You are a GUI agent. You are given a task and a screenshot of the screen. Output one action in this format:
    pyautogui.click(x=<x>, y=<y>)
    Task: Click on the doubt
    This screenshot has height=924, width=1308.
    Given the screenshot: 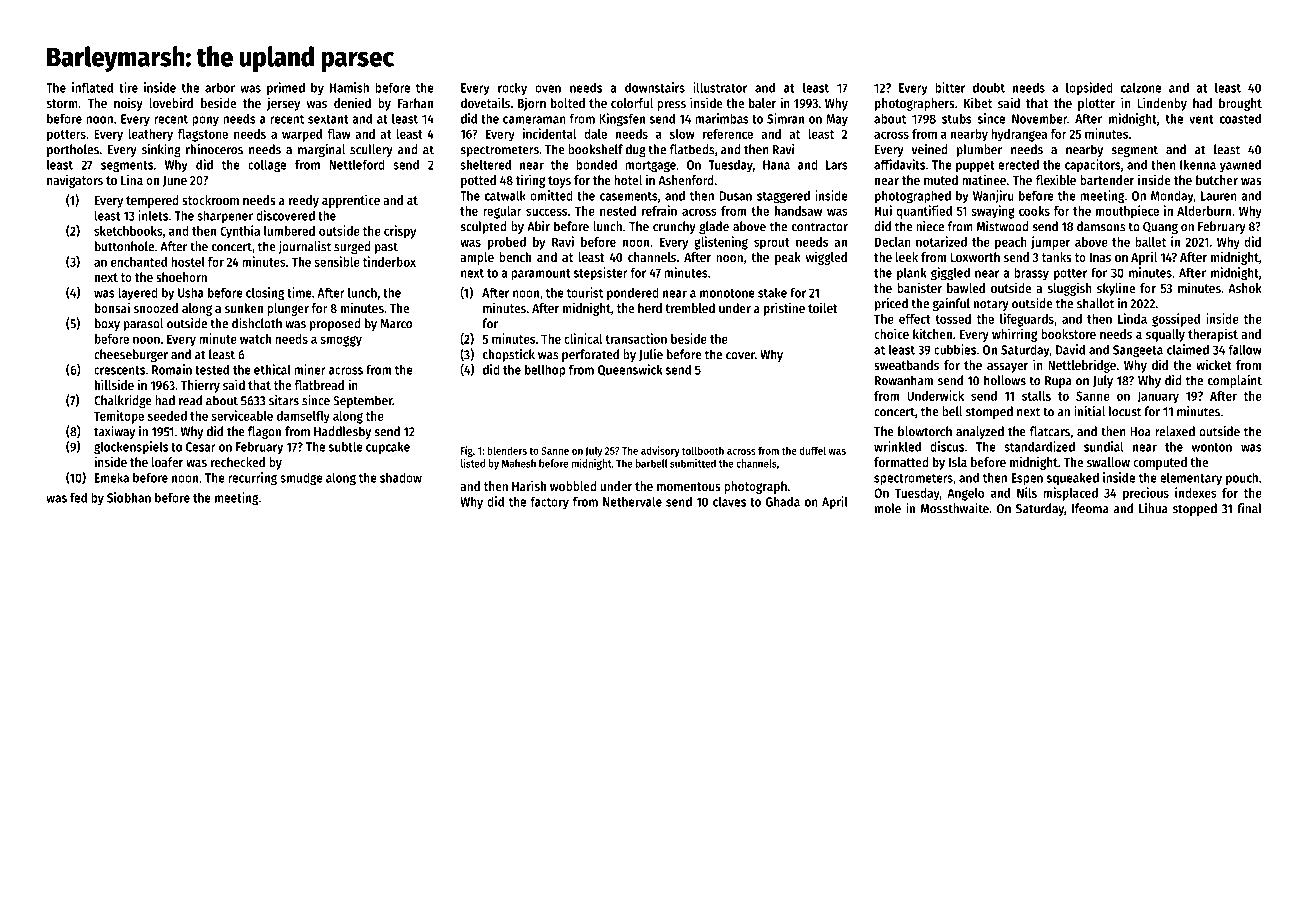 What is the action you would take?
    pyautogui.click(x=989, y=87)
